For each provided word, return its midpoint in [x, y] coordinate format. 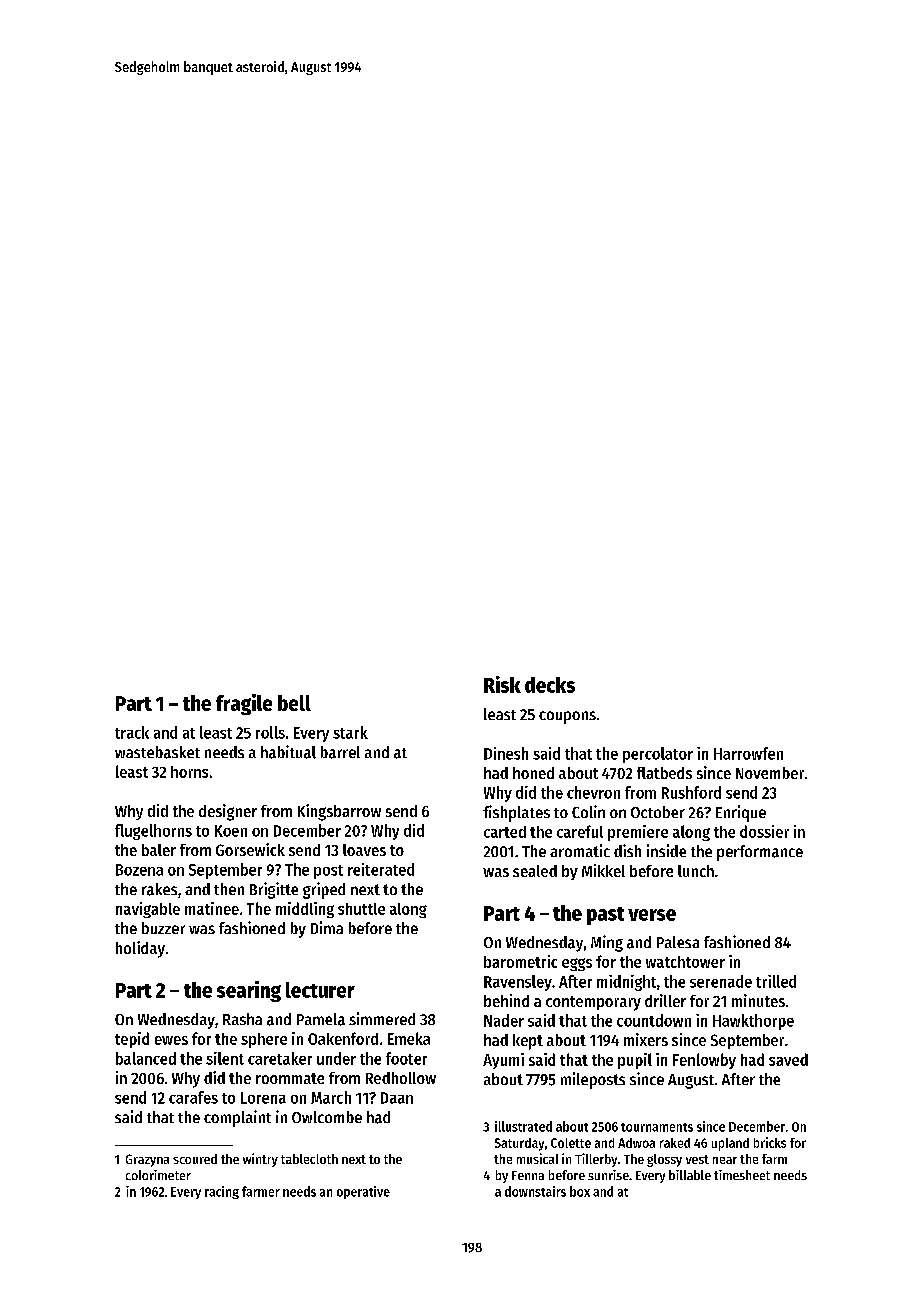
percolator [658, 755]
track [132, 732]
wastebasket [157, 752]
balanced [146, 1058]
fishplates [516, 813]
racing [222, 1192]
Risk [502, 684]
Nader [504, 1020]
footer [406, 1058]
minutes [758, 1000]
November [770, 773]
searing [249, 991]
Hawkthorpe [753, 1022]
